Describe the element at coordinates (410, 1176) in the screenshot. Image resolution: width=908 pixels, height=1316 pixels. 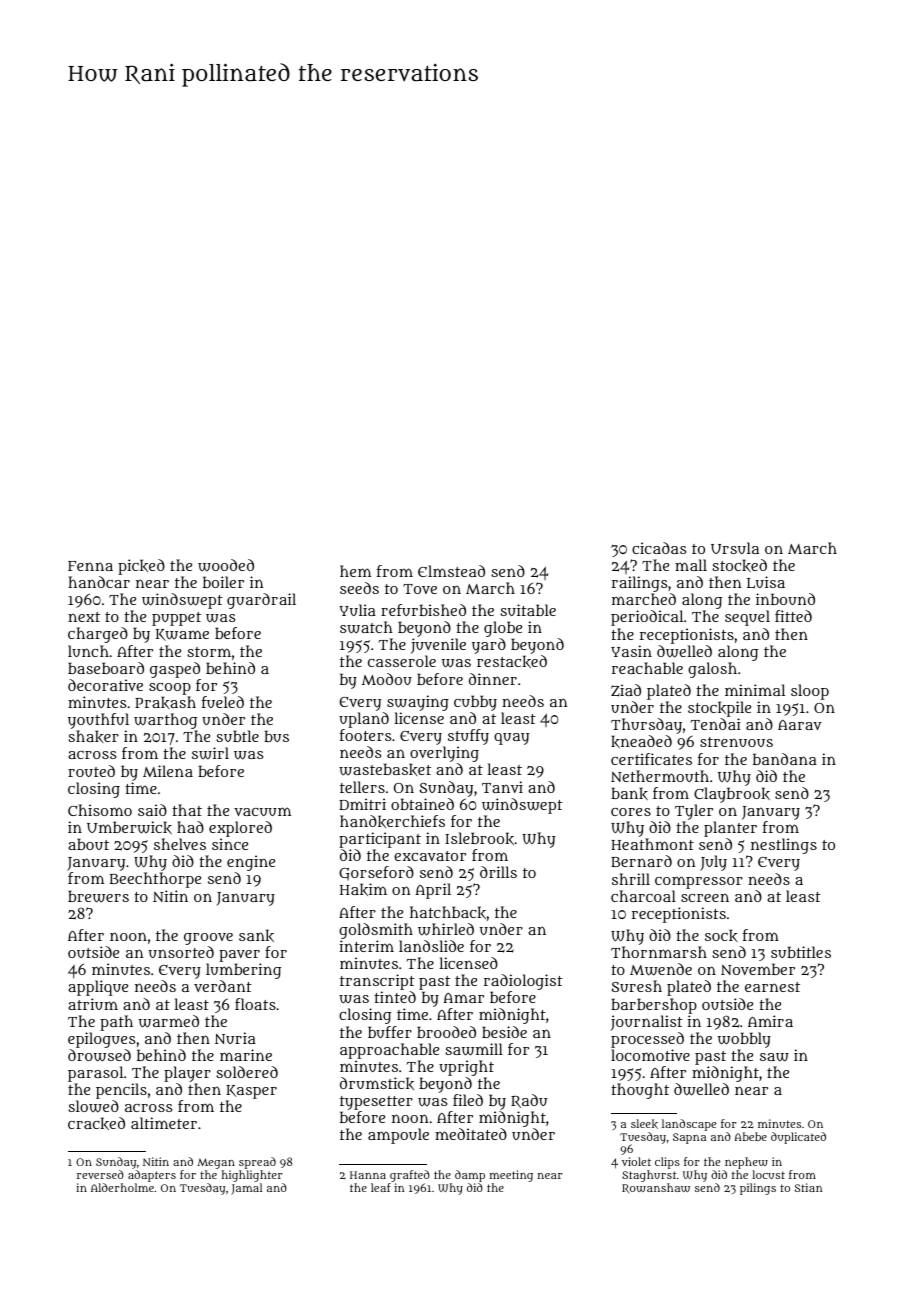
I see `grafted` at that location.
